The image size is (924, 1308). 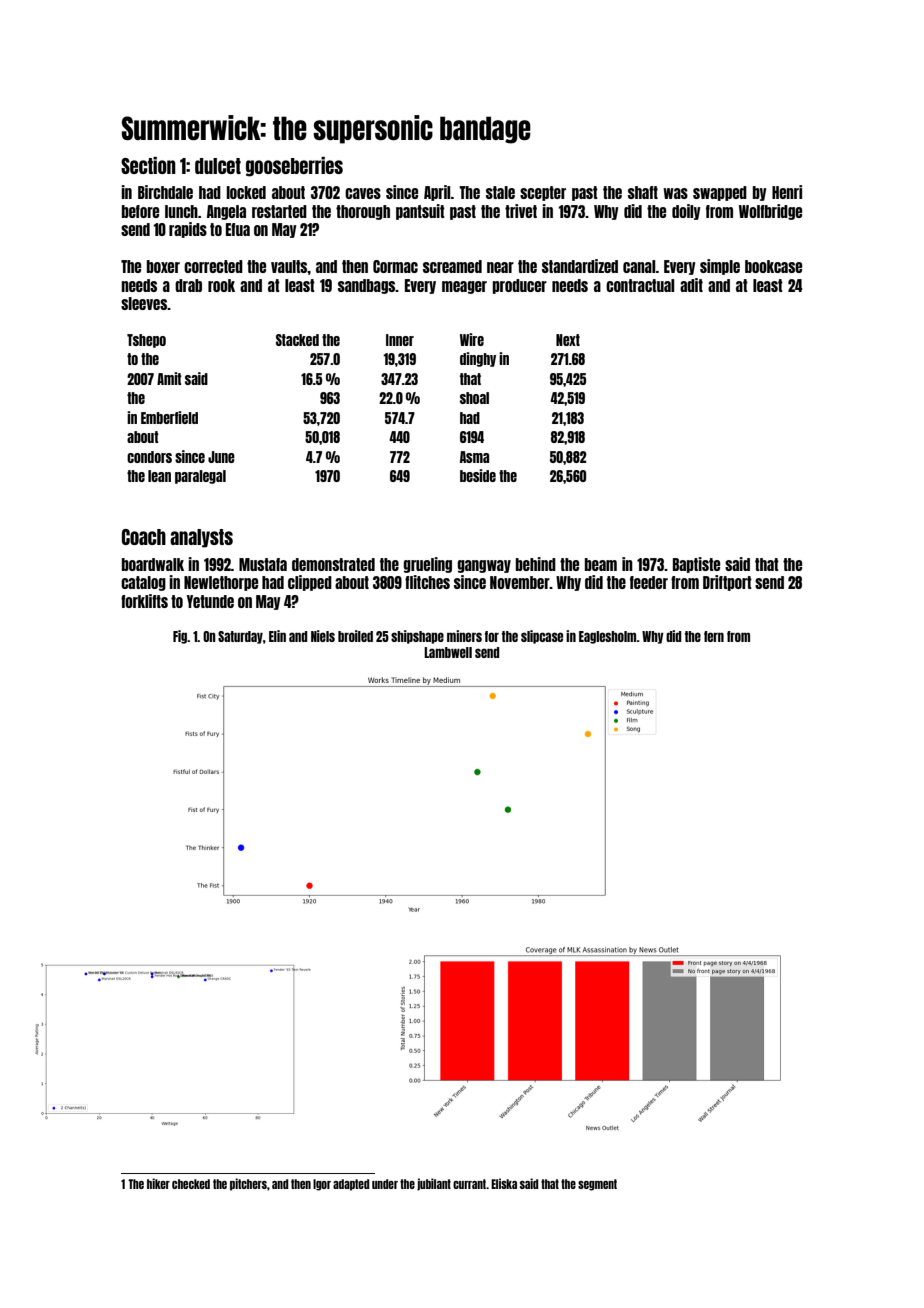 What do you see at coordinates (448, 652) in the page?
I see `Lambwell` at bounding box center [448, 652].
